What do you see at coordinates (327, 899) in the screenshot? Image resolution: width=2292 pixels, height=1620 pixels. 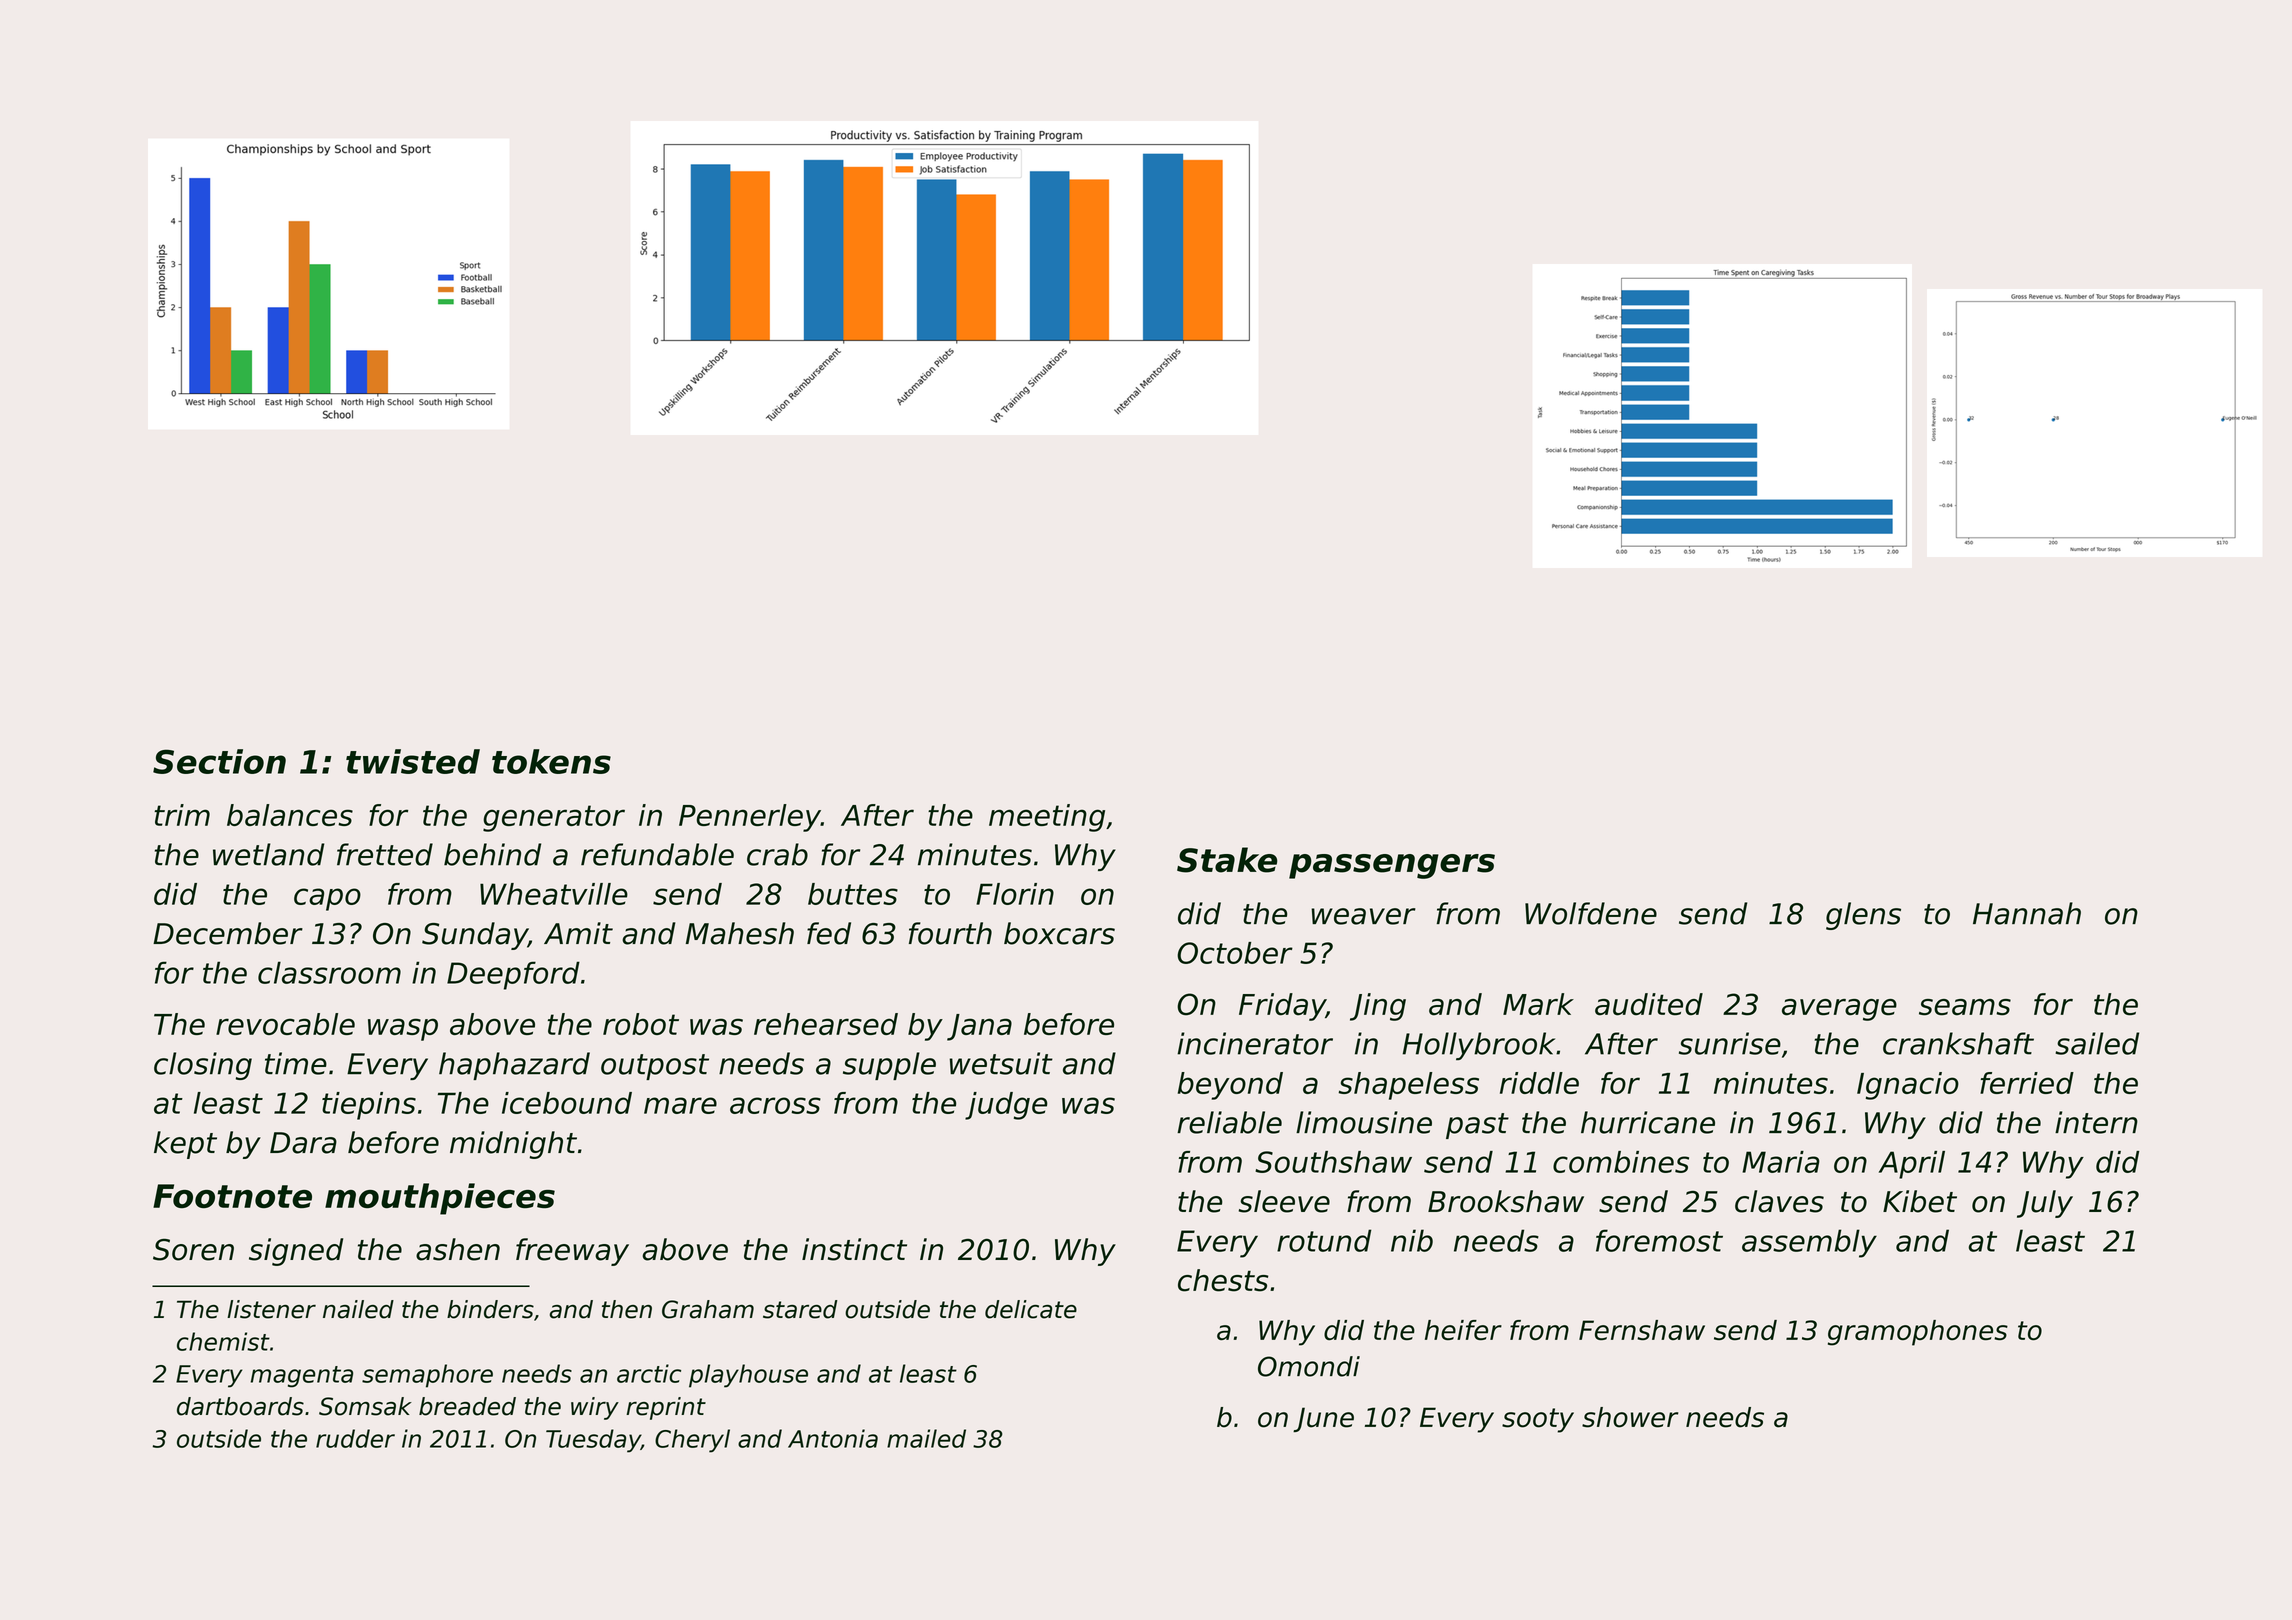 I see `capo` at bounding box center [327, 899].
